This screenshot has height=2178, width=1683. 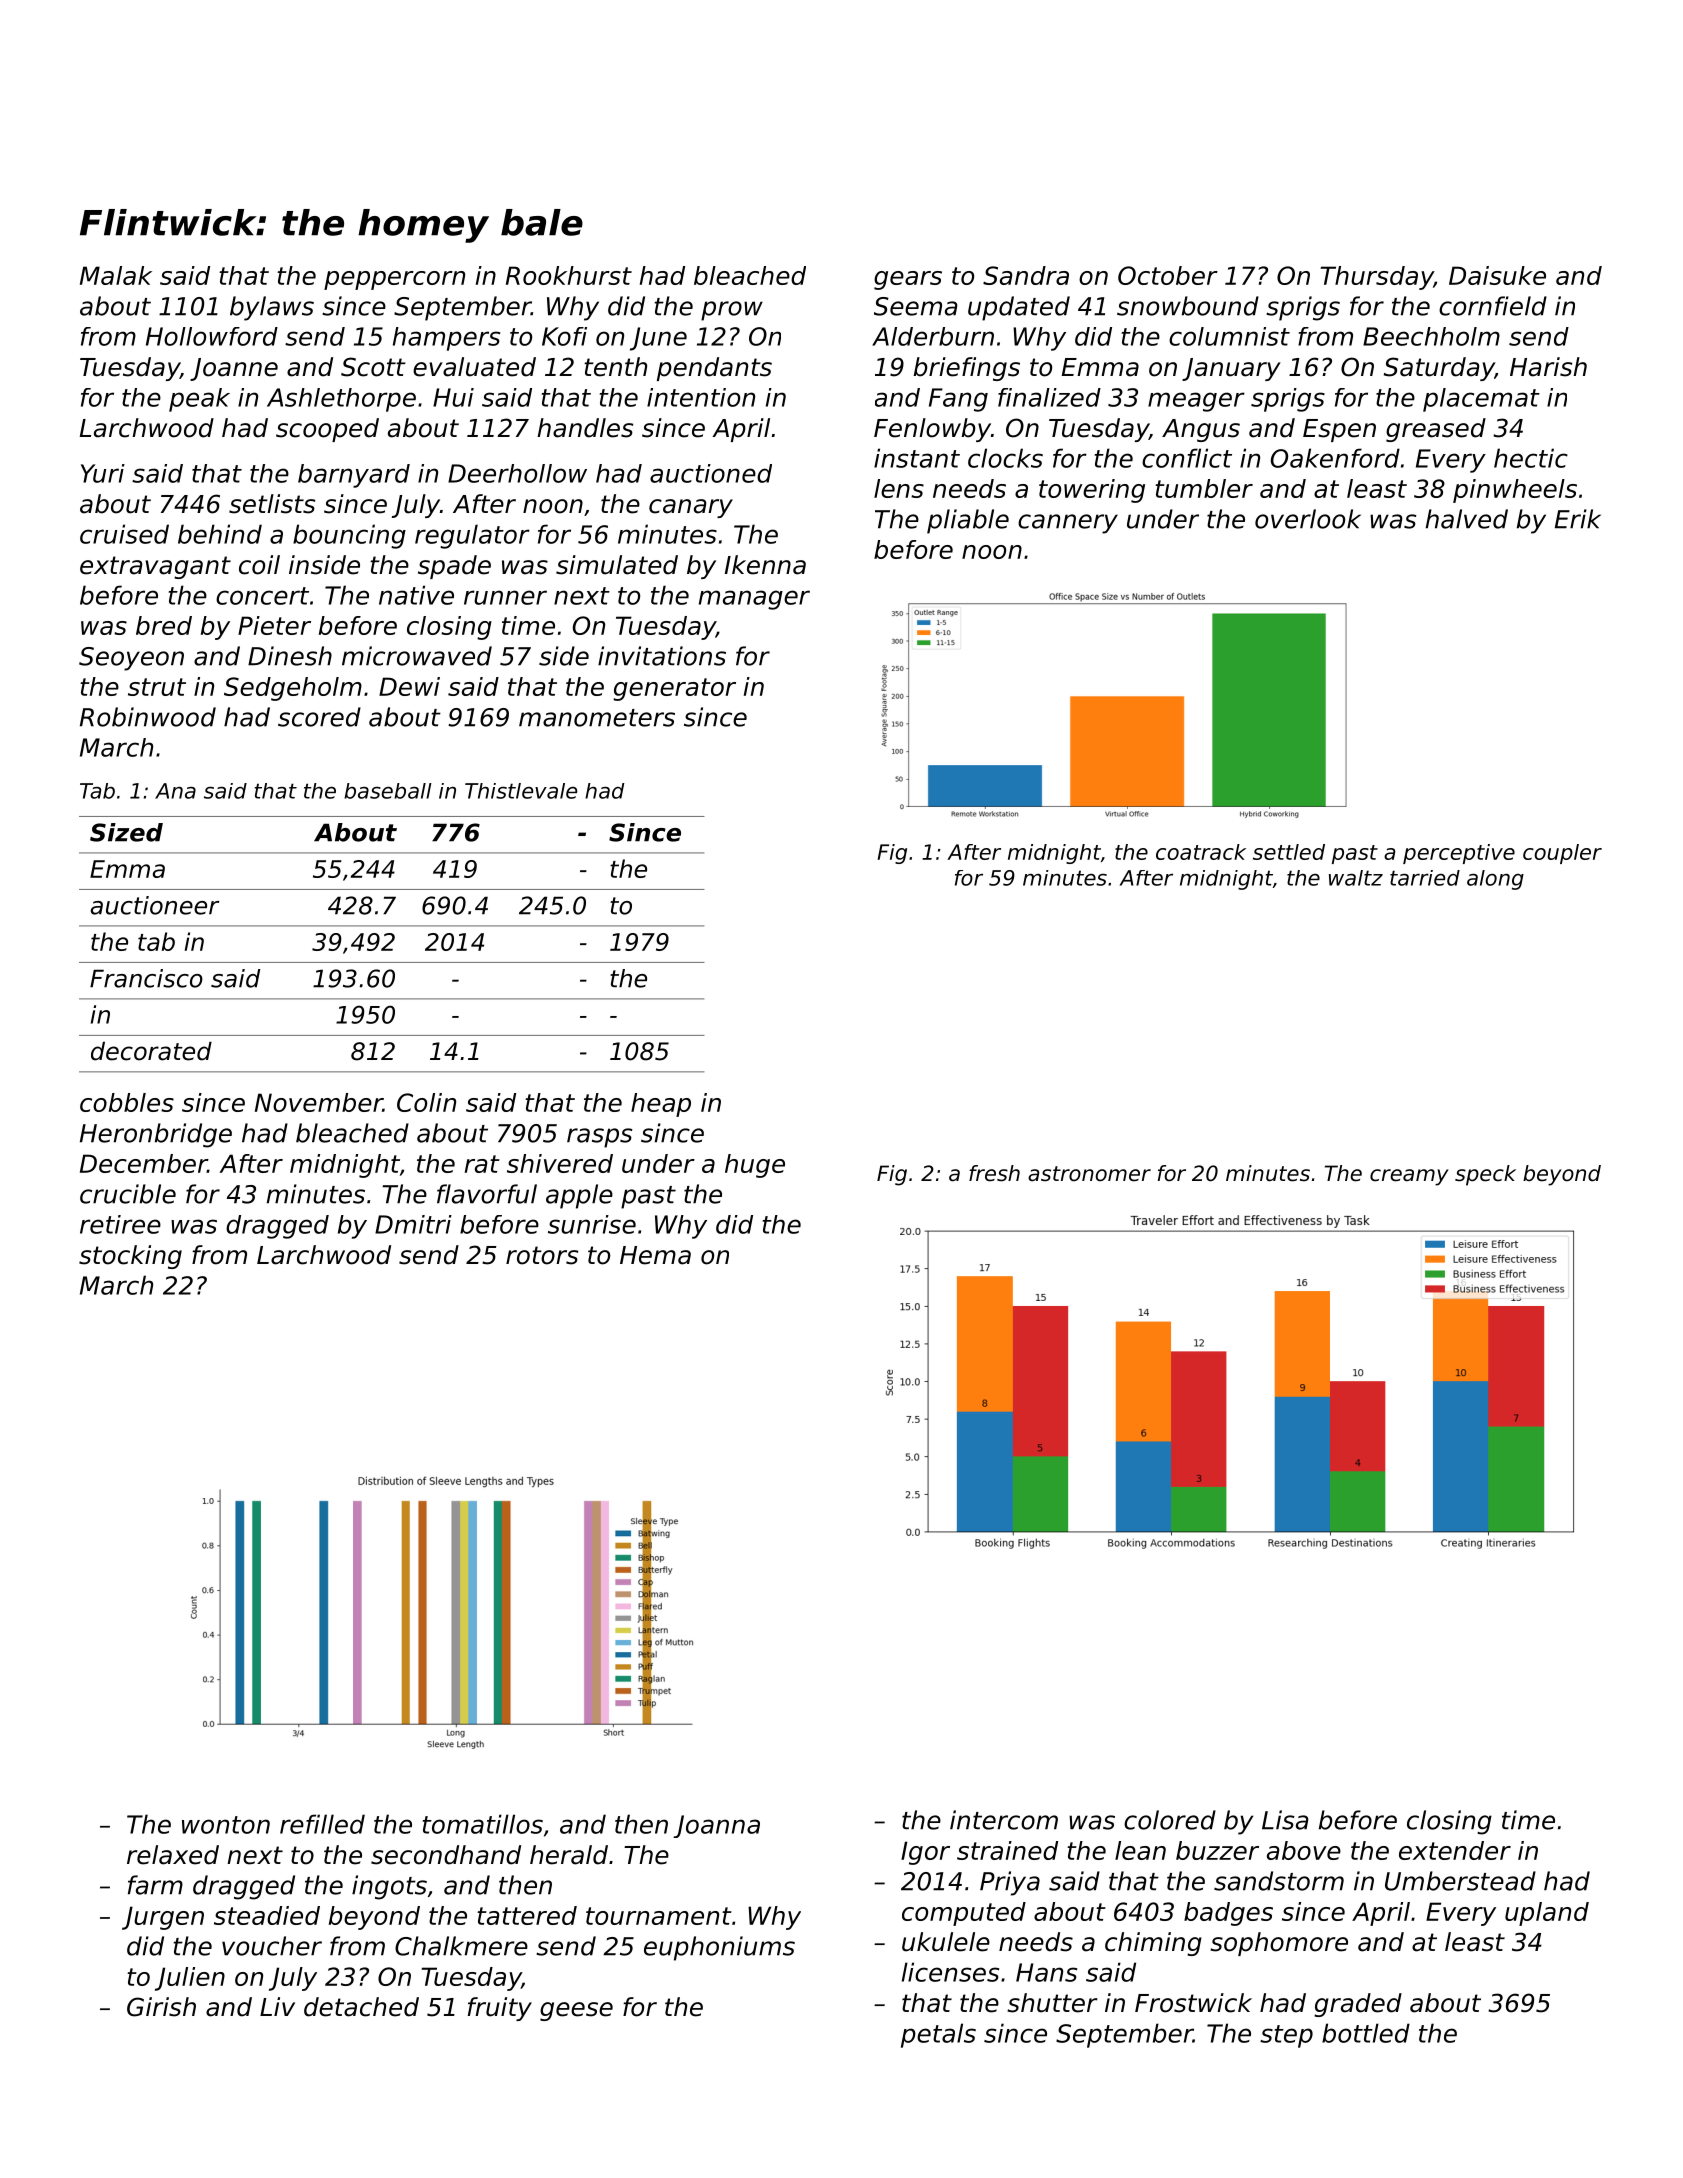 What do you see at coordinates (161, 2007) in the screenshot?
I see `Girish` at bounding box center [161, 2007].
